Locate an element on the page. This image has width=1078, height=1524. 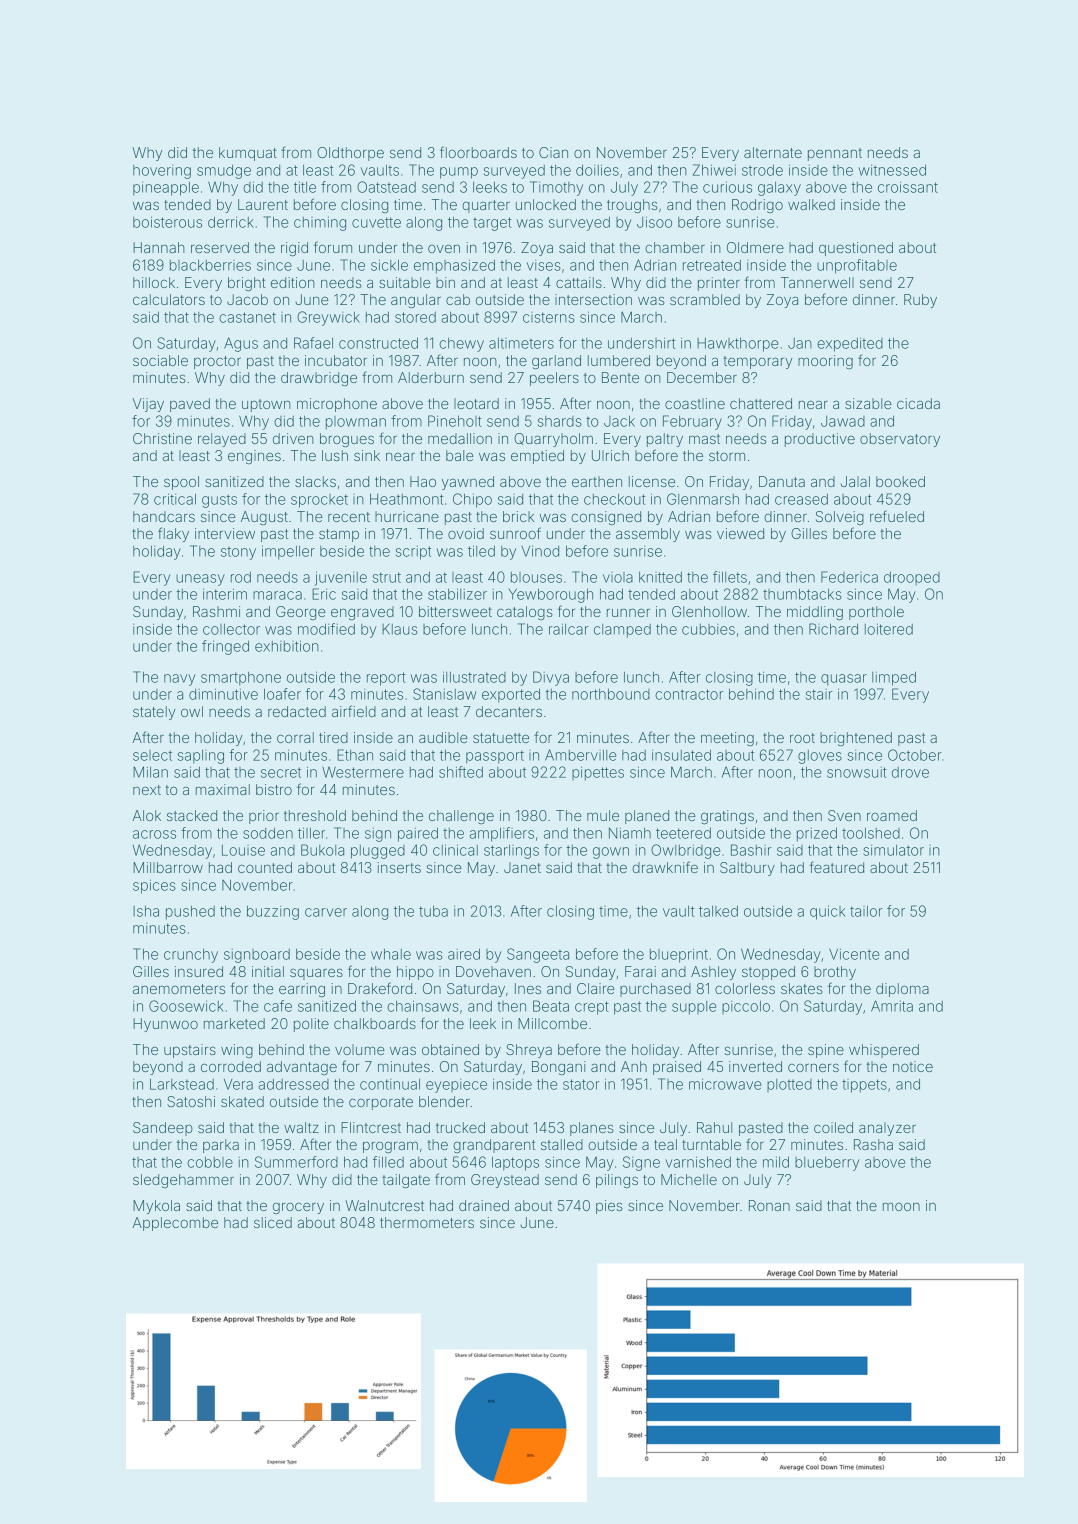
witnessed is located at coordinates (892, 170).
